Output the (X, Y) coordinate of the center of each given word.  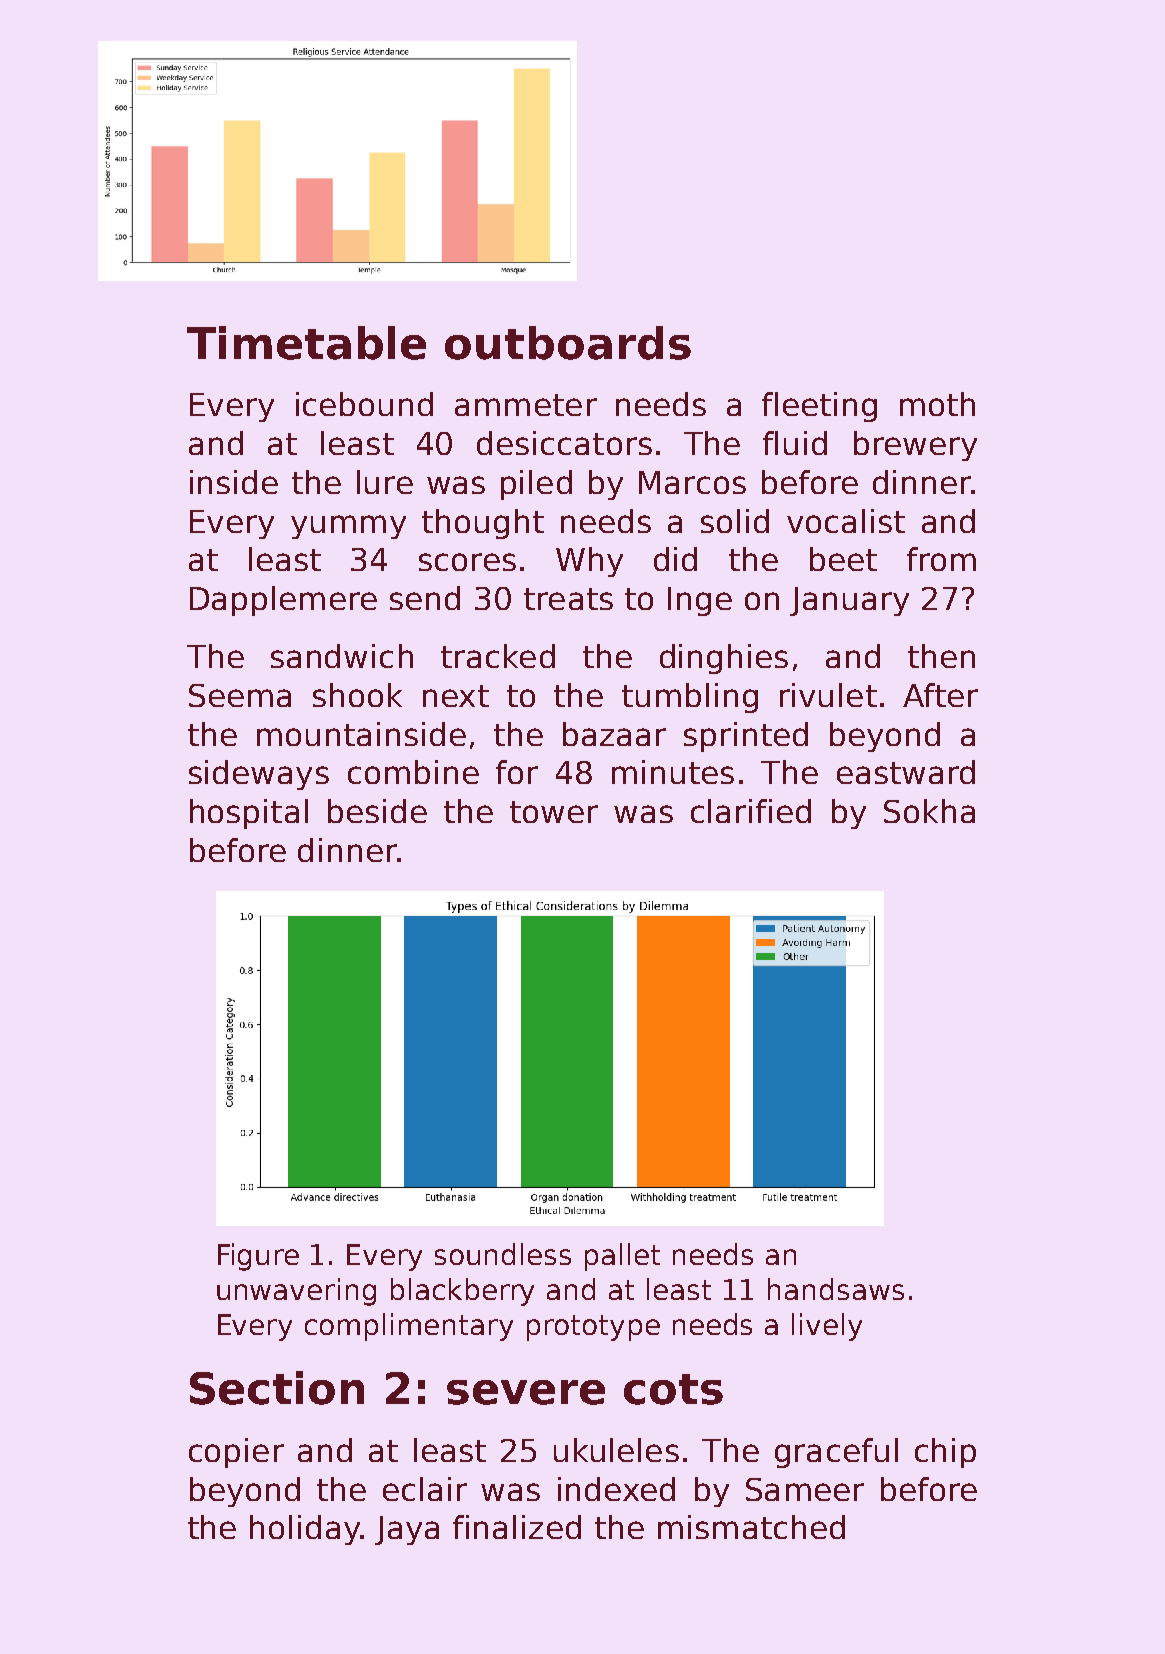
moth (937, 404)
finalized (517, 1527)
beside (377, 811)
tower (554, 812)
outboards (568, 343)
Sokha (929, 811)
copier (236, 1453)
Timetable (306, 343)
